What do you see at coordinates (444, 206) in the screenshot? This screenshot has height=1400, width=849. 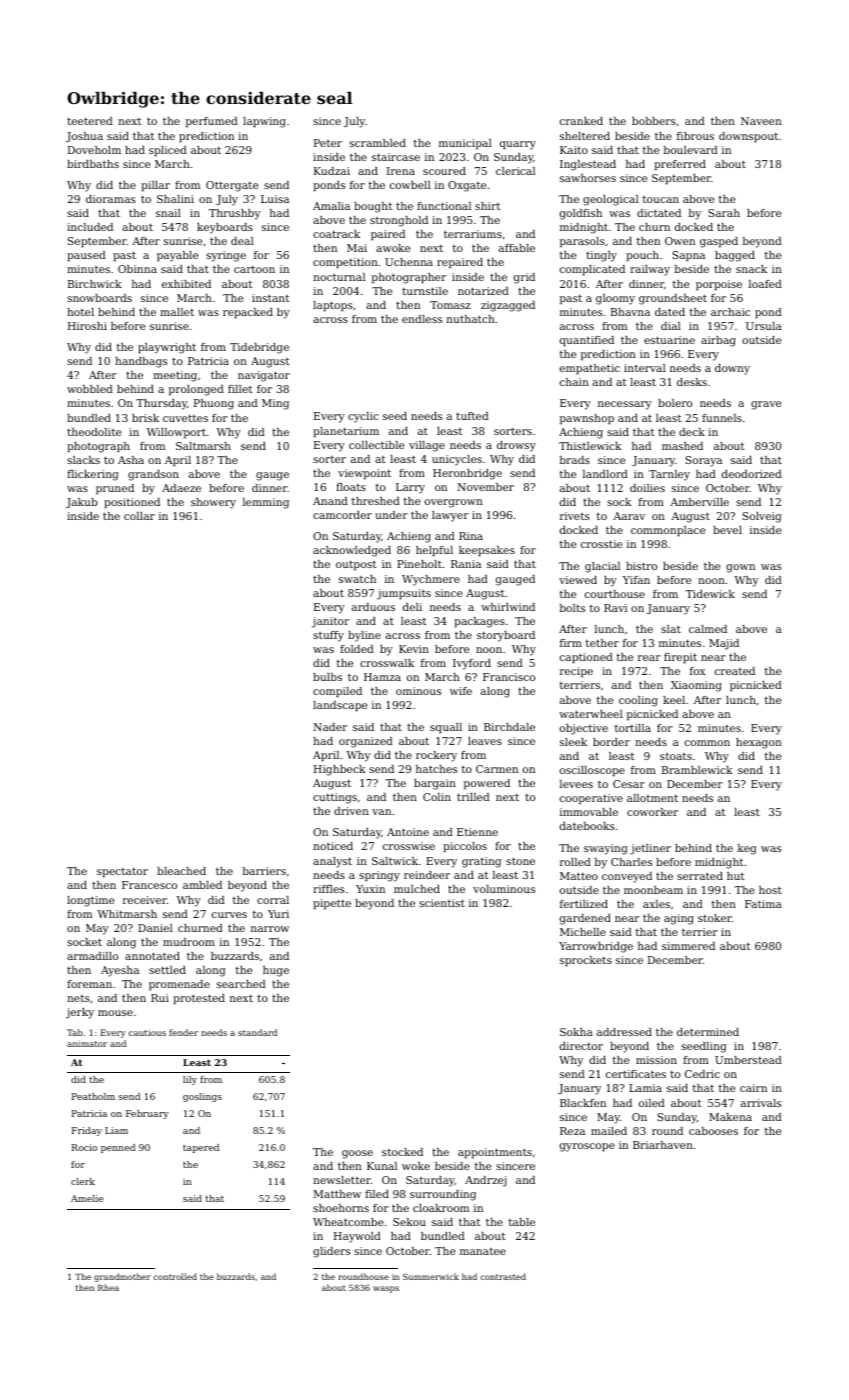 I see `functional` at bounding box center [444, 206].
